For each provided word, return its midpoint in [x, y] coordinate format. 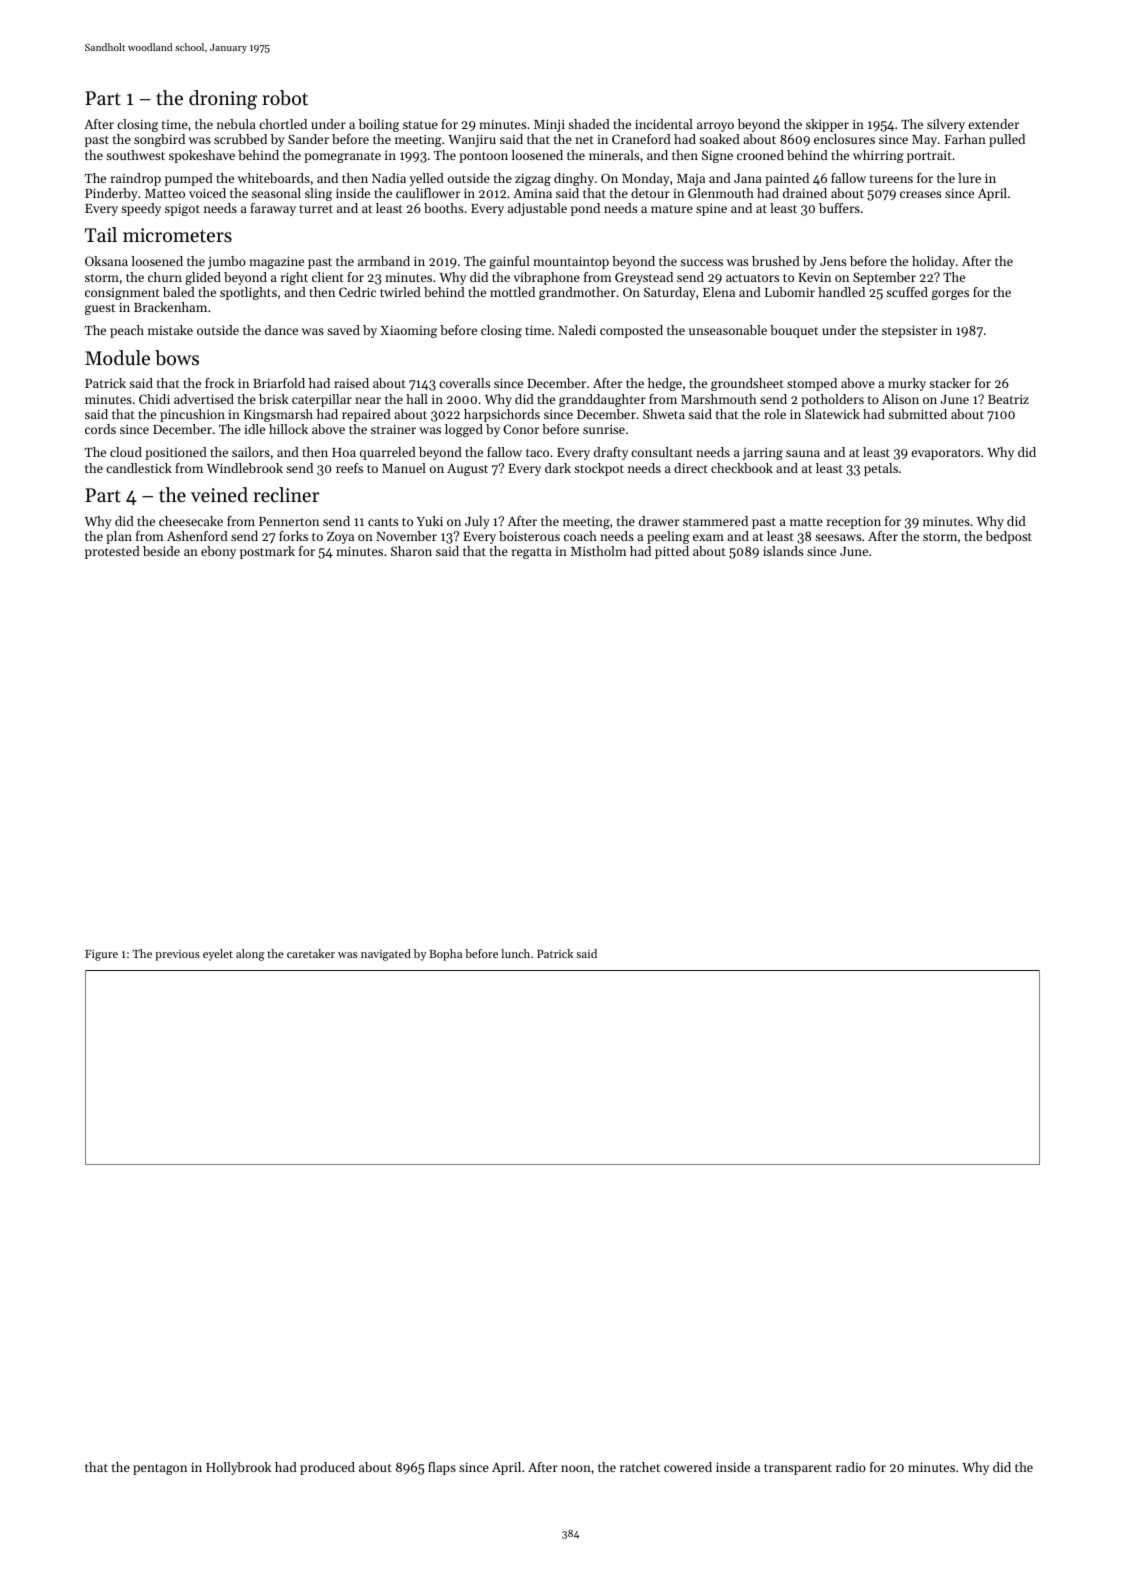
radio [851, 1467]
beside [161, 551]
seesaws [838, 537]
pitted [672, 552]
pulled [1007, 140]
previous [177, 955]
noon [576, 1468]
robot [285, 98]
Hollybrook [238, 1468]
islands [783, 551]
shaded [589, 124]
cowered [688, 1467]
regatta [532, 553]
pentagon [160, 1469]
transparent [798, 1469]
